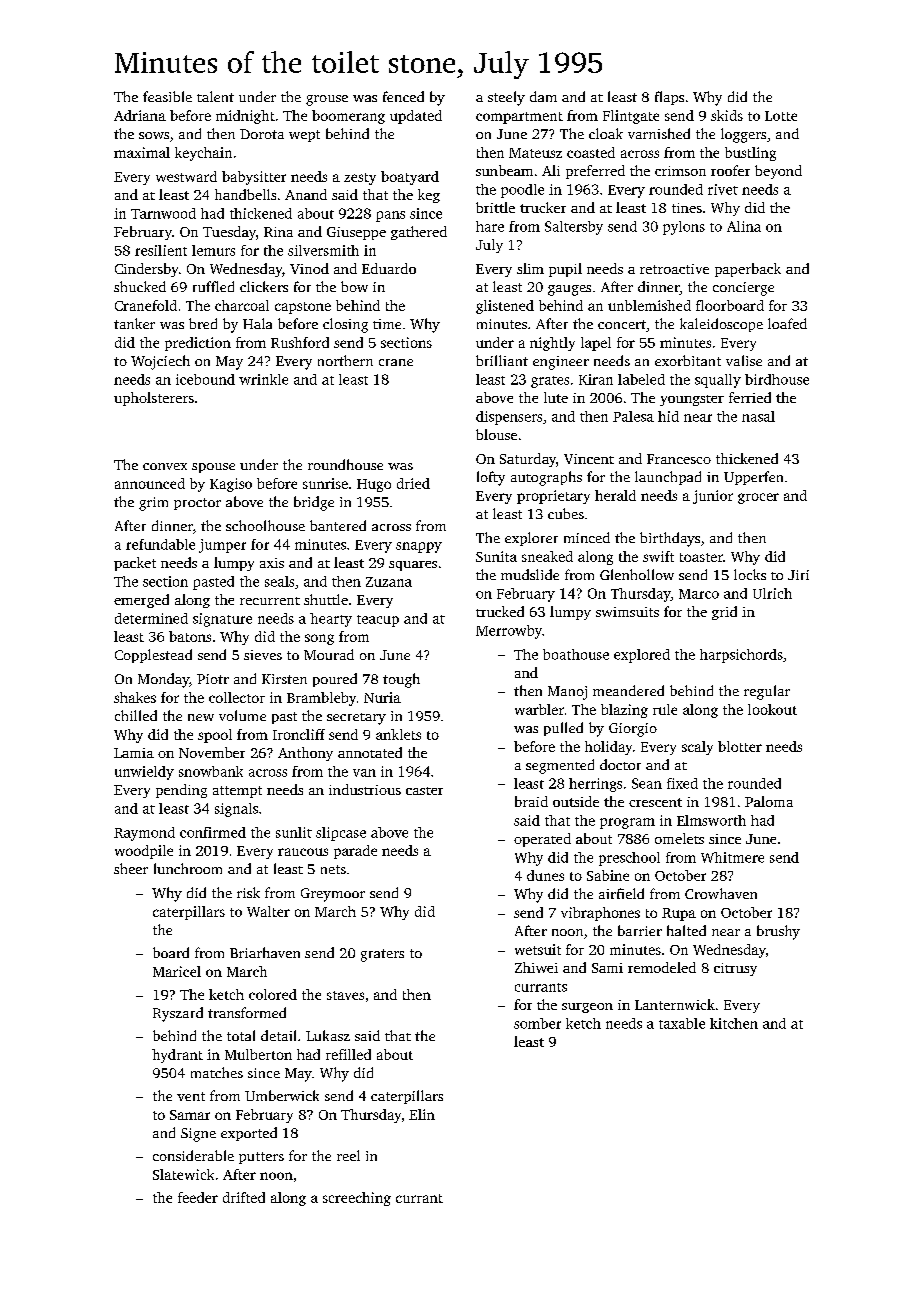  I want to click on Slatewick, so click(183, 1174).
